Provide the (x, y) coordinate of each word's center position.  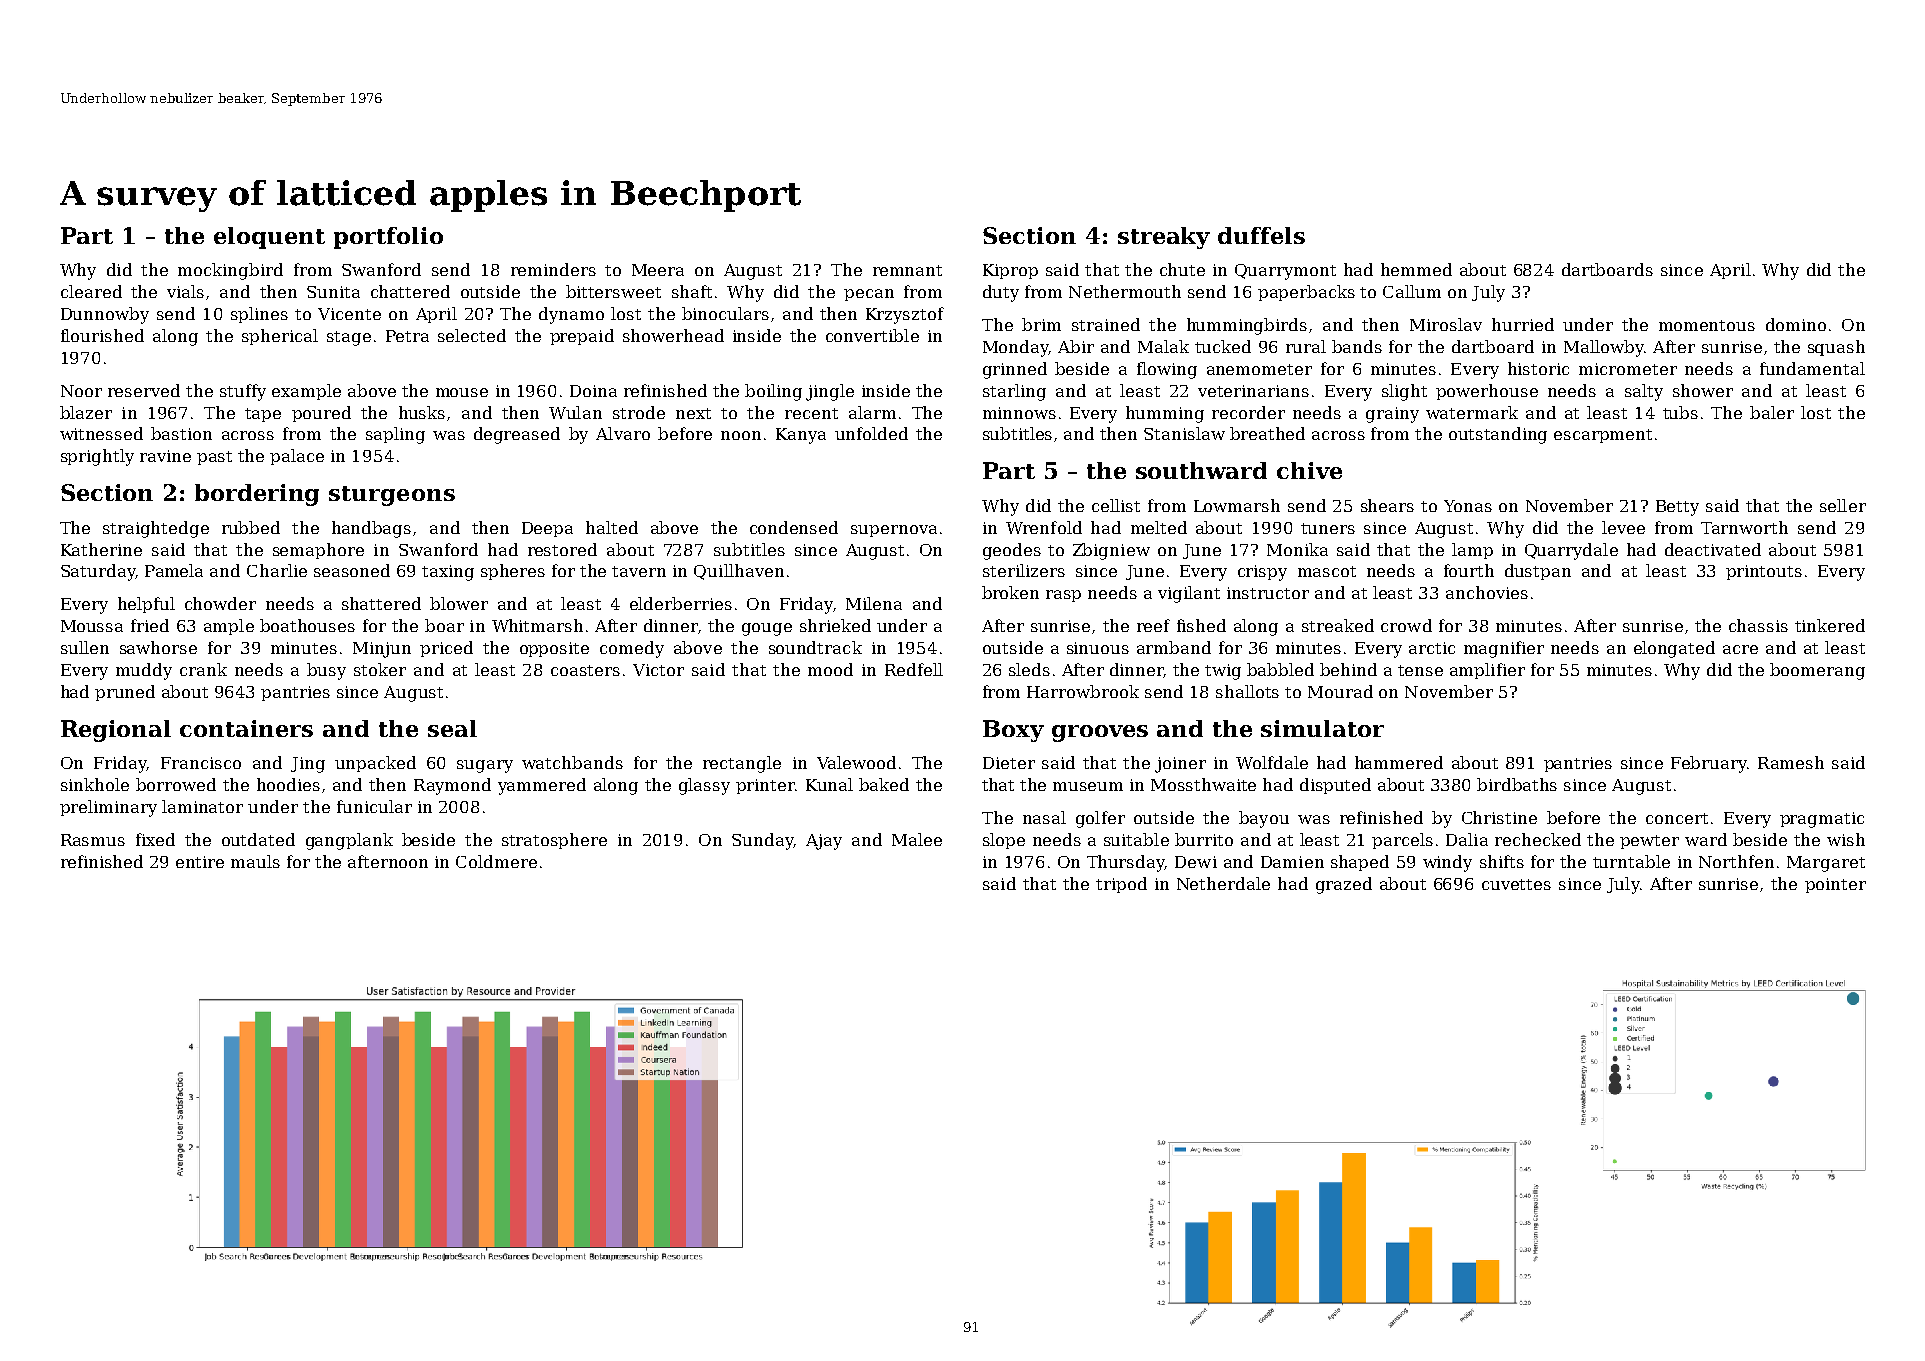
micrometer (1628, 369)
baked (884, 784)
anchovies (1487, 592)
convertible (872, 335)
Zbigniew (1111, 551)
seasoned (352, 570)
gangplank (349, 841)
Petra (407, 336)
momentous (1707, 325)
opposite (554, 649)
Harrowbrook (1083, 691)
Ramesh (1791, 762)
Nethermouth (1125, 291)
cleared (91, 291)
